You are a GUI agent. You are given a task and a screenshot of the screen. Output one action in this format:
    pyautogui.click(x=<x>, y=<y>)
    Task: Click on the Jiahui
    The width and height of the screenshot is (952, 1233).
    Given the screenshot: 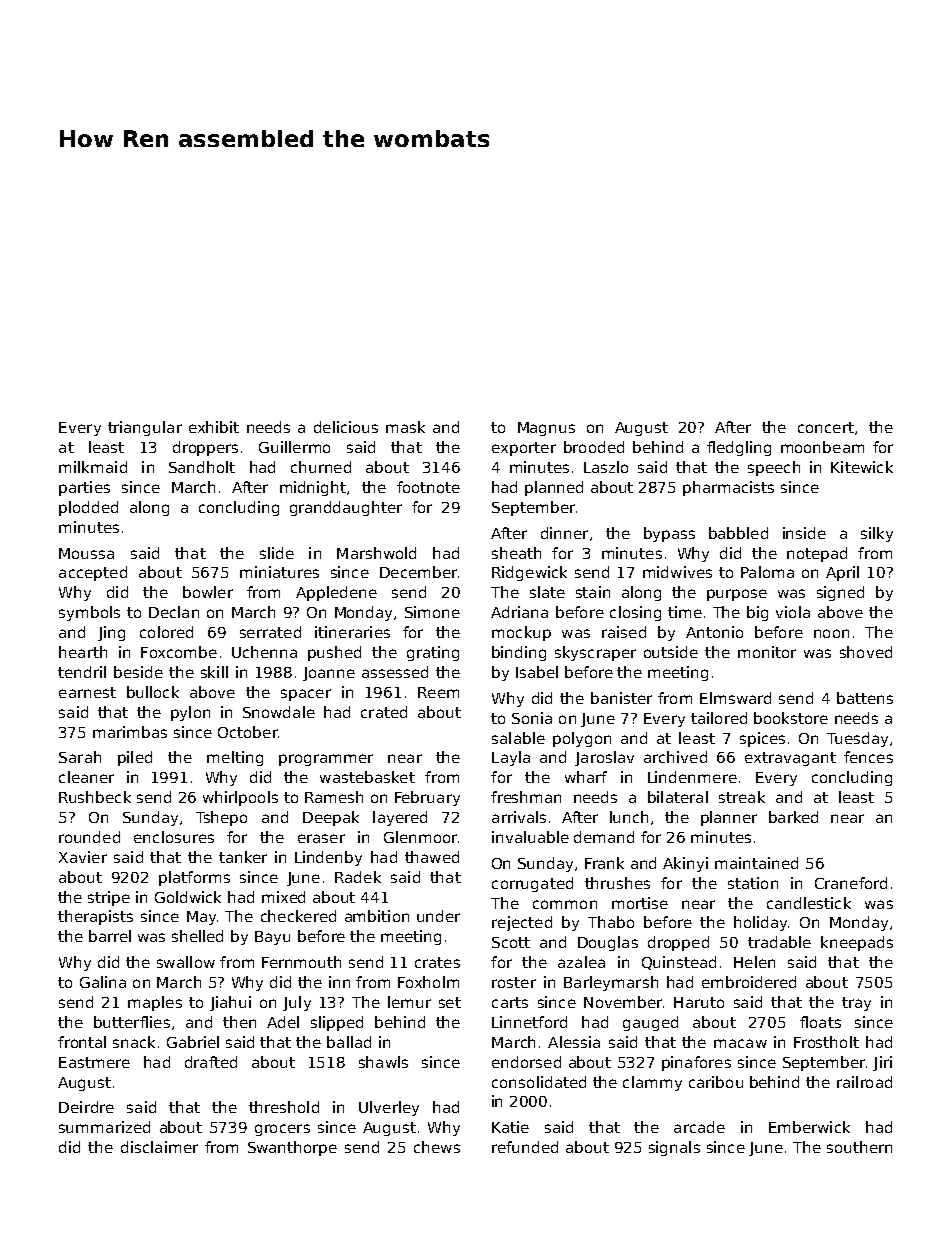 What is the action you would take?
    pyautogui.click(x=230, y=1003)
